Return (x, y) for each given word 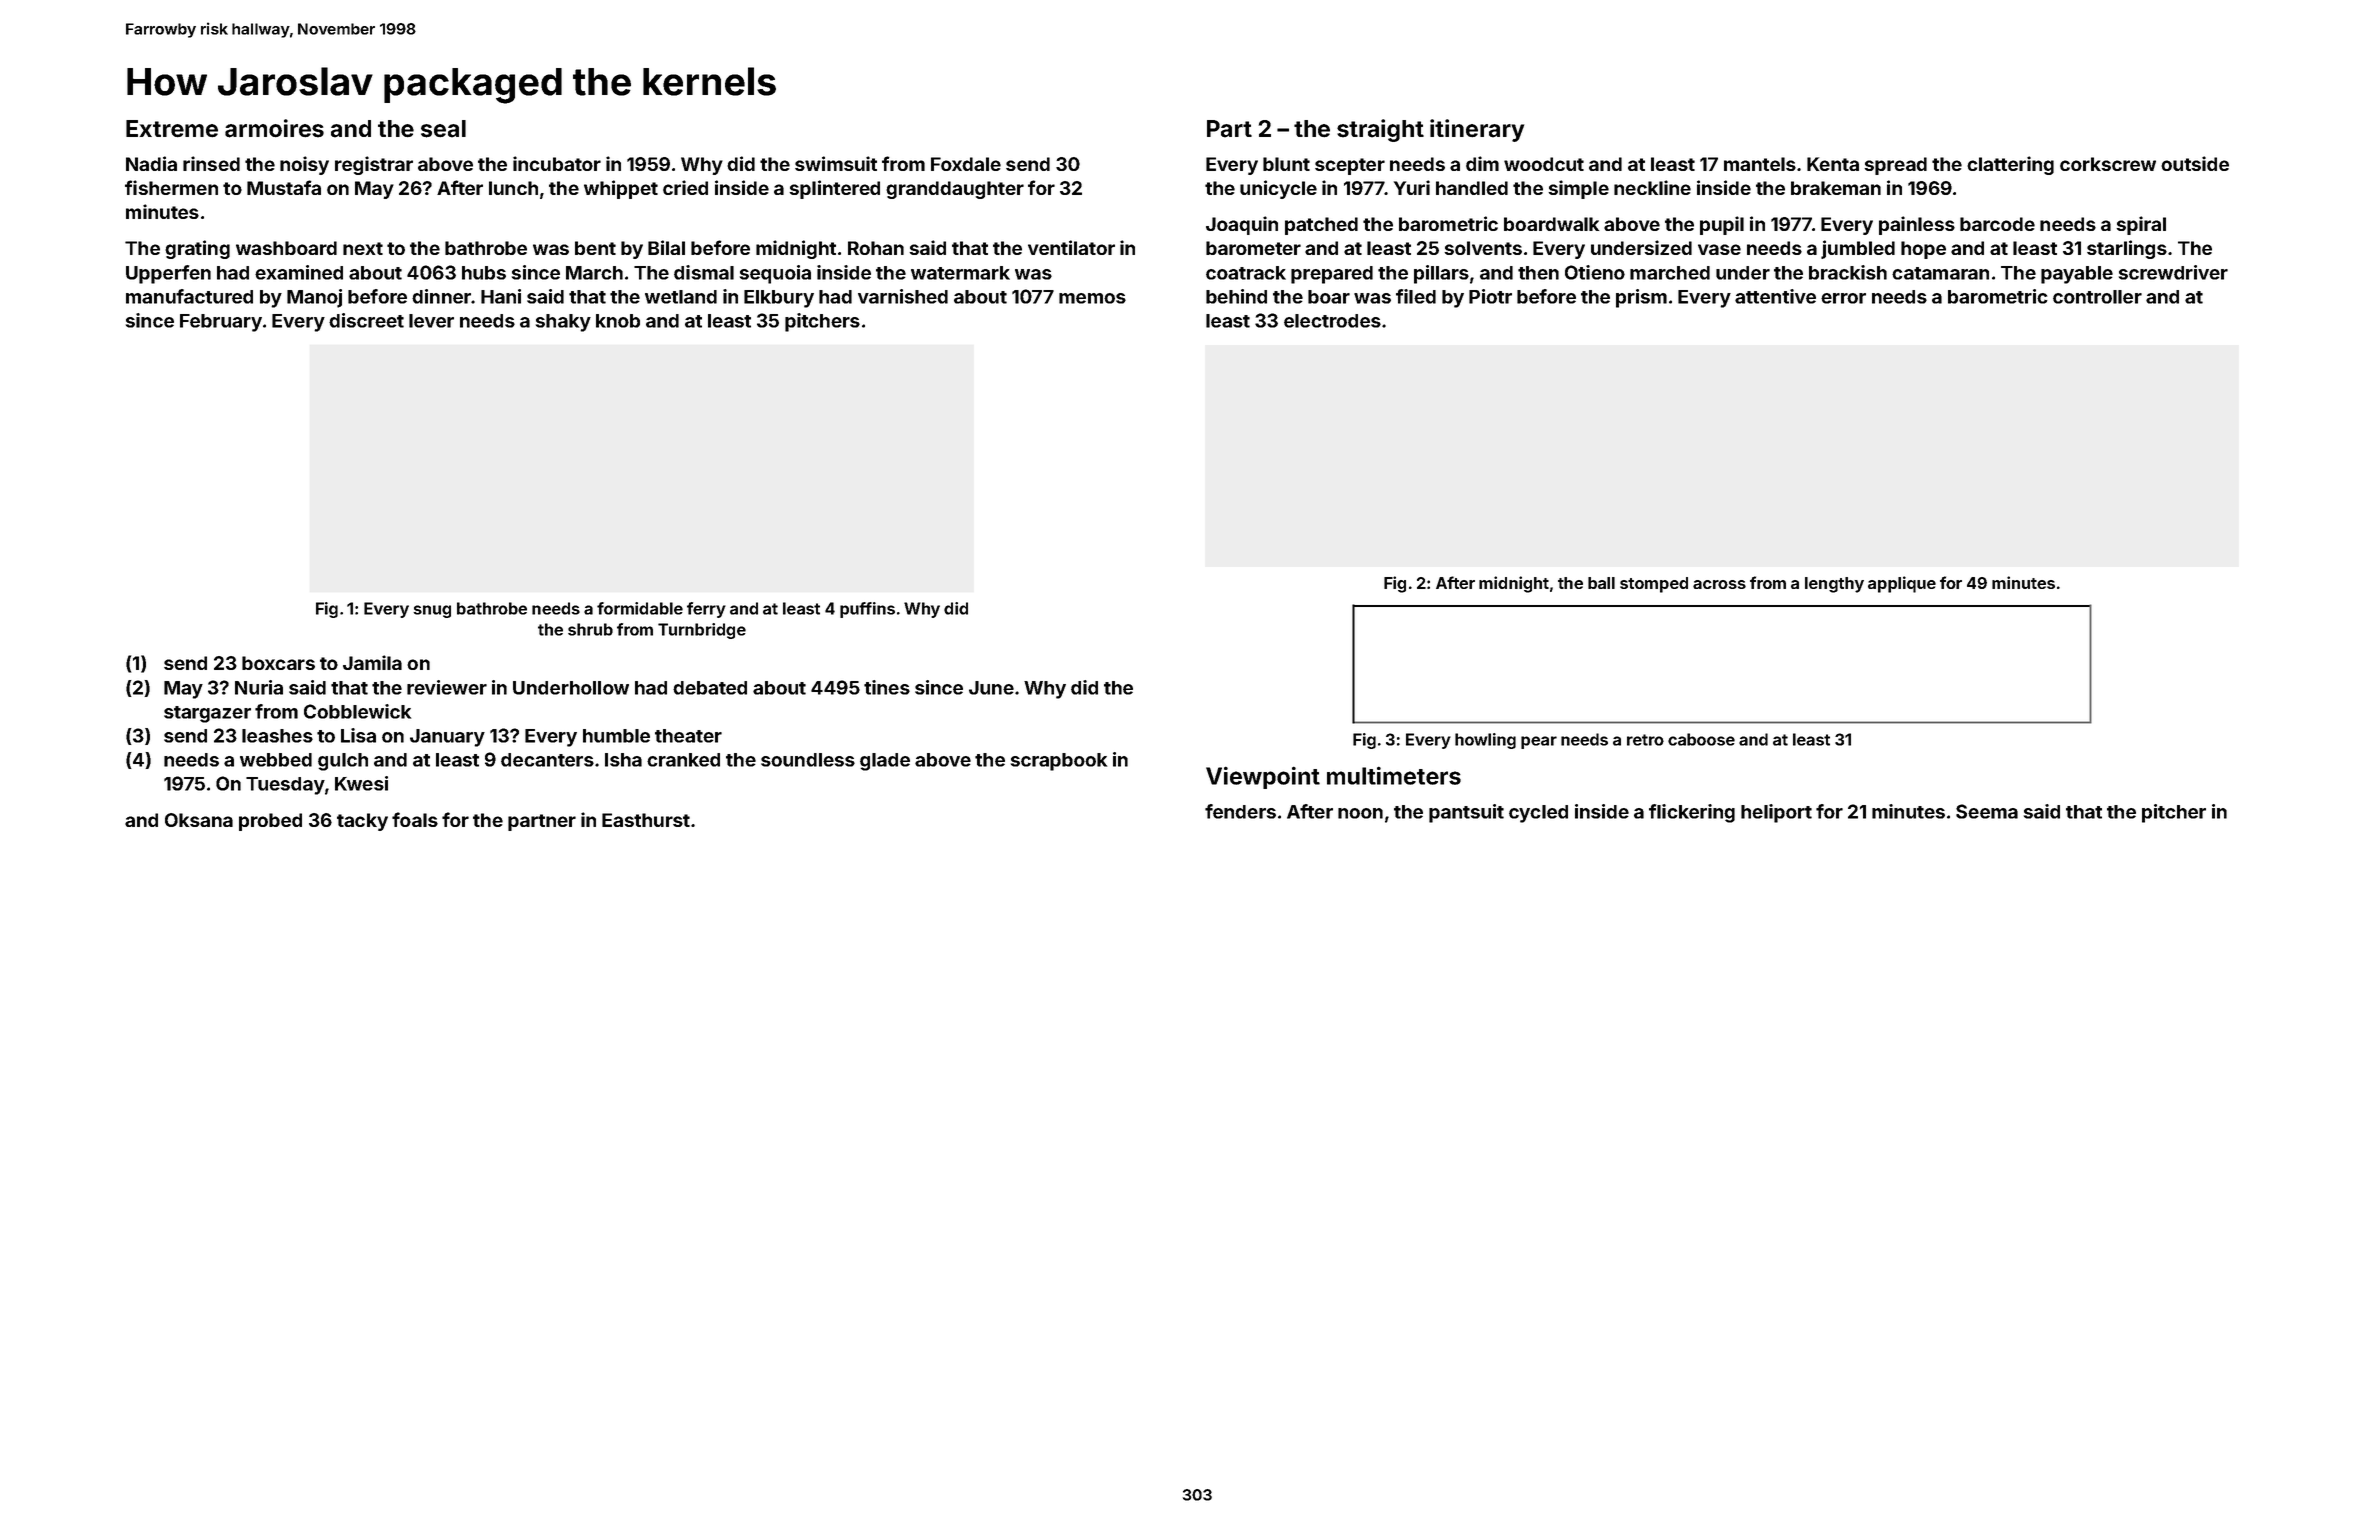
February (221, 323)
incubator (557, 163)
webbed (276, 760)
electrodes (1332, 321)
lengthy (1834, 585)
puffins (867, 610)
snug (432, 611)
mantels (1760, 164)
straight (1380, 130)
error (1843, 298)
